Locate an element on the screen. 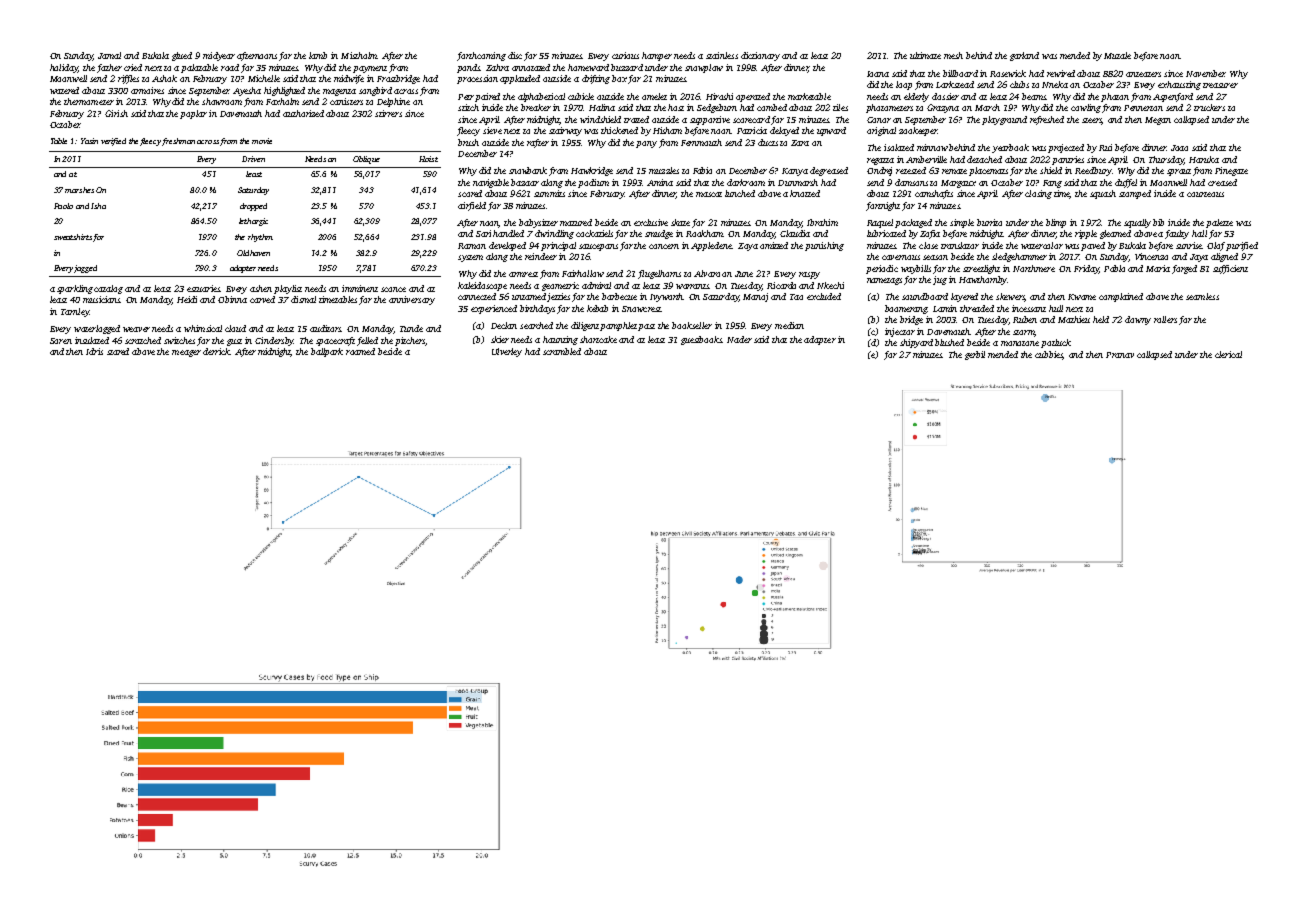 Image resolution: width=1308 pixels, height=924 pixels. forged is located at coordinates (1184, 269).
